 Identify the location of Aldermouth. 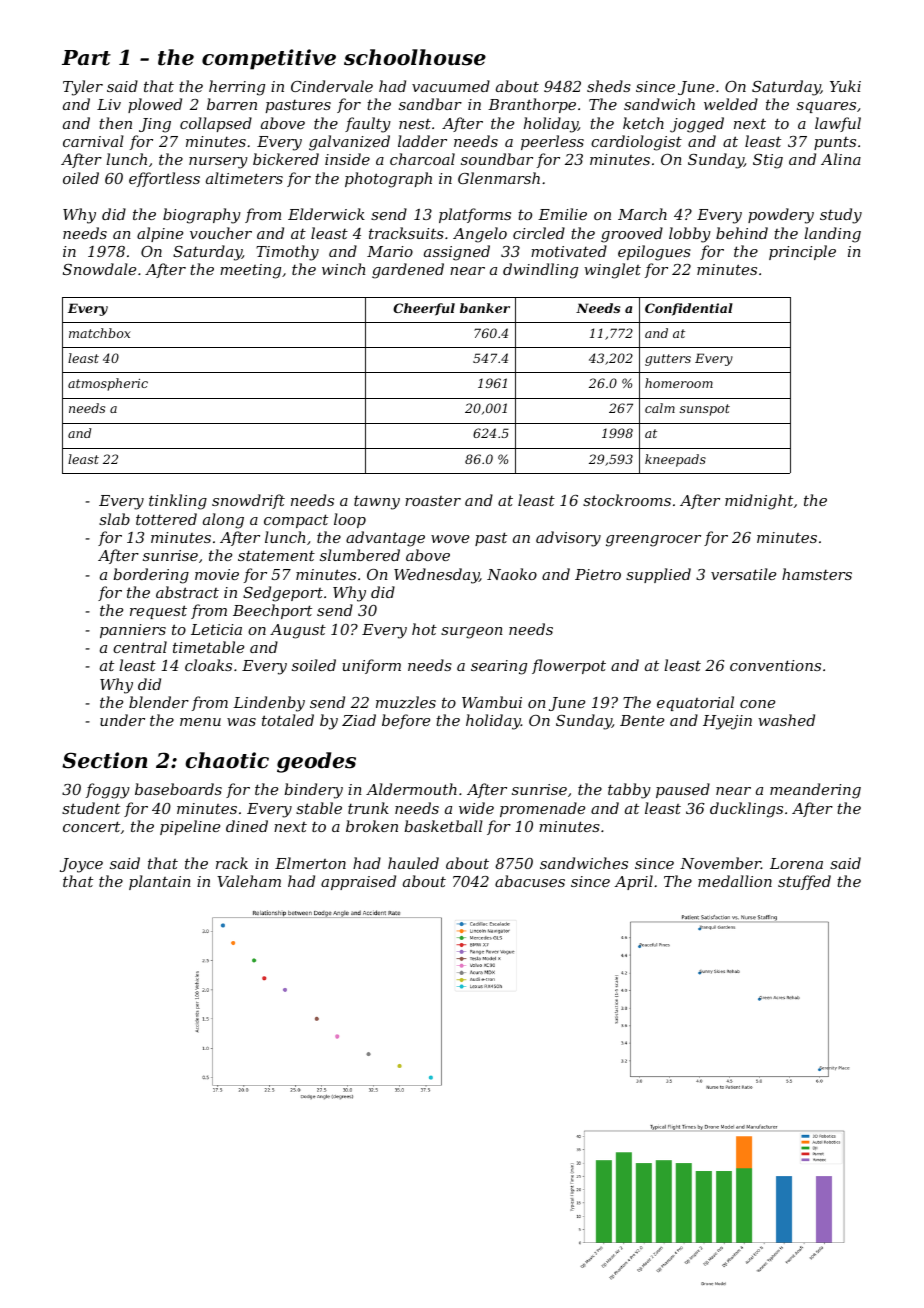
(411, 789).
